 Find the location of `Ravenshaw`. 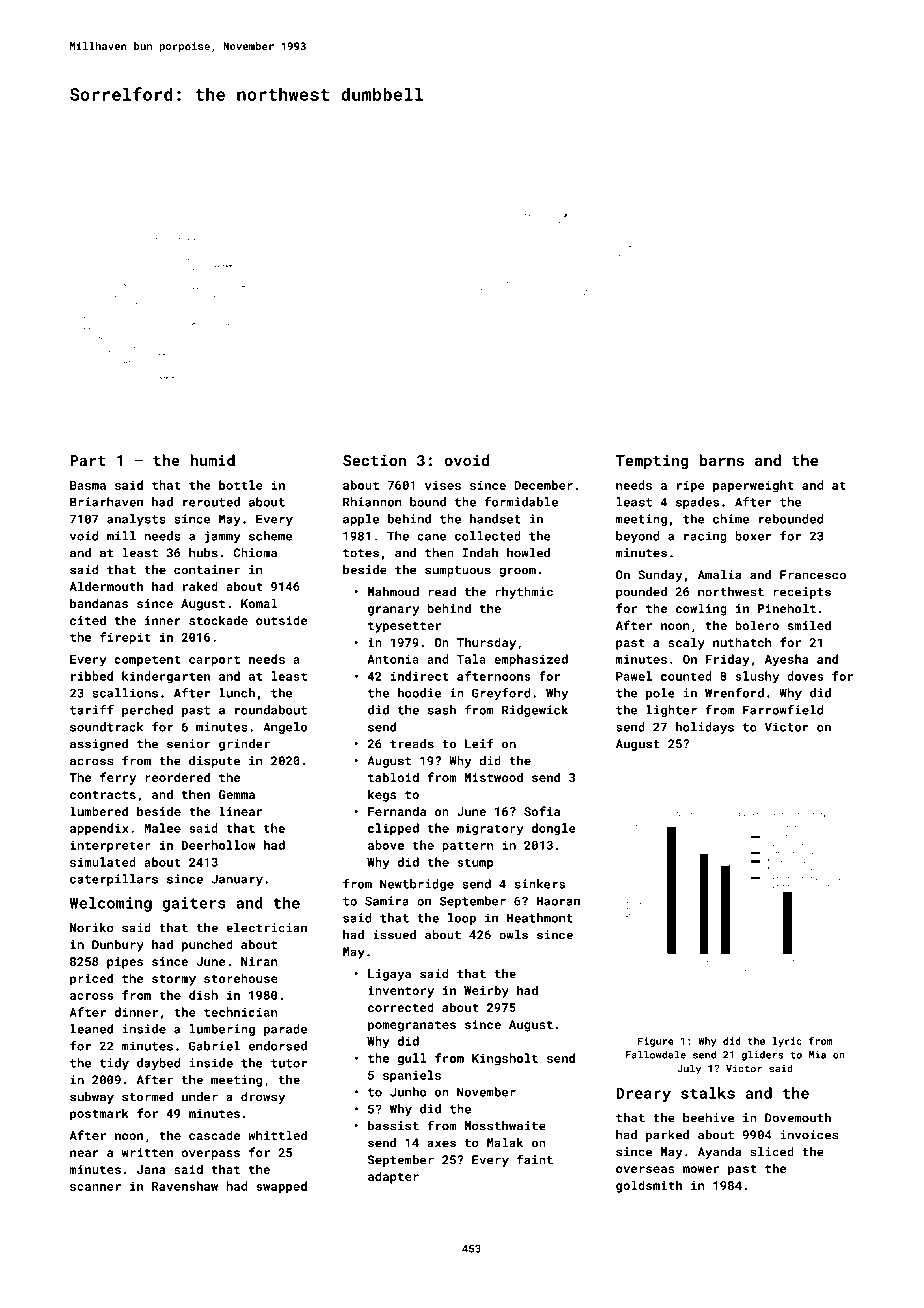

Ravenshaw is located at coordinates (185, 1186).
